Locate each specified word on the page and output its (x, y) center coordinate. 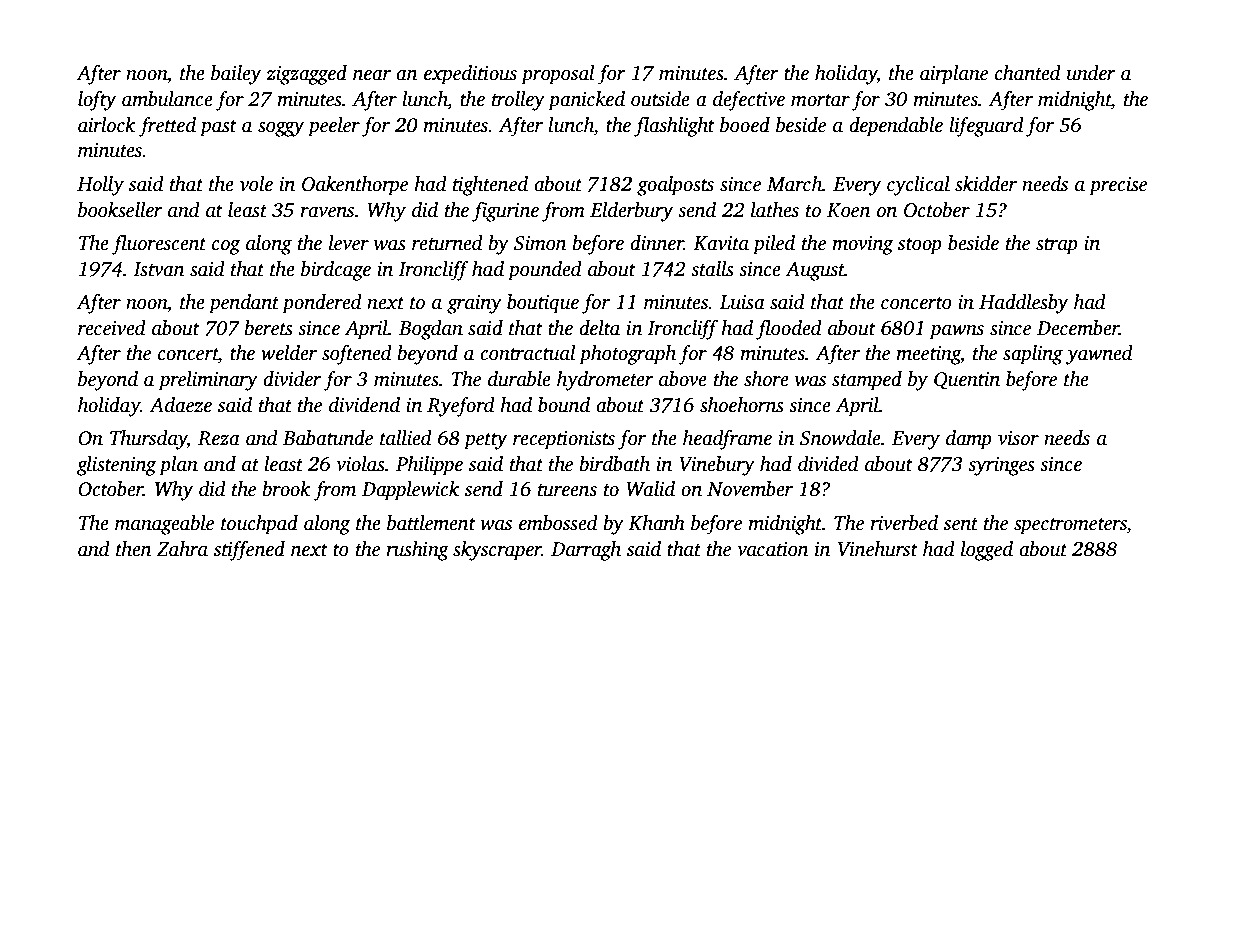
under (1091, 73)
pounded (545, 271)
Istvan (159, 269)
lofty (97, 101)
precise (1118, 186)
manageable (164, 525)
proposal (558, 75)
